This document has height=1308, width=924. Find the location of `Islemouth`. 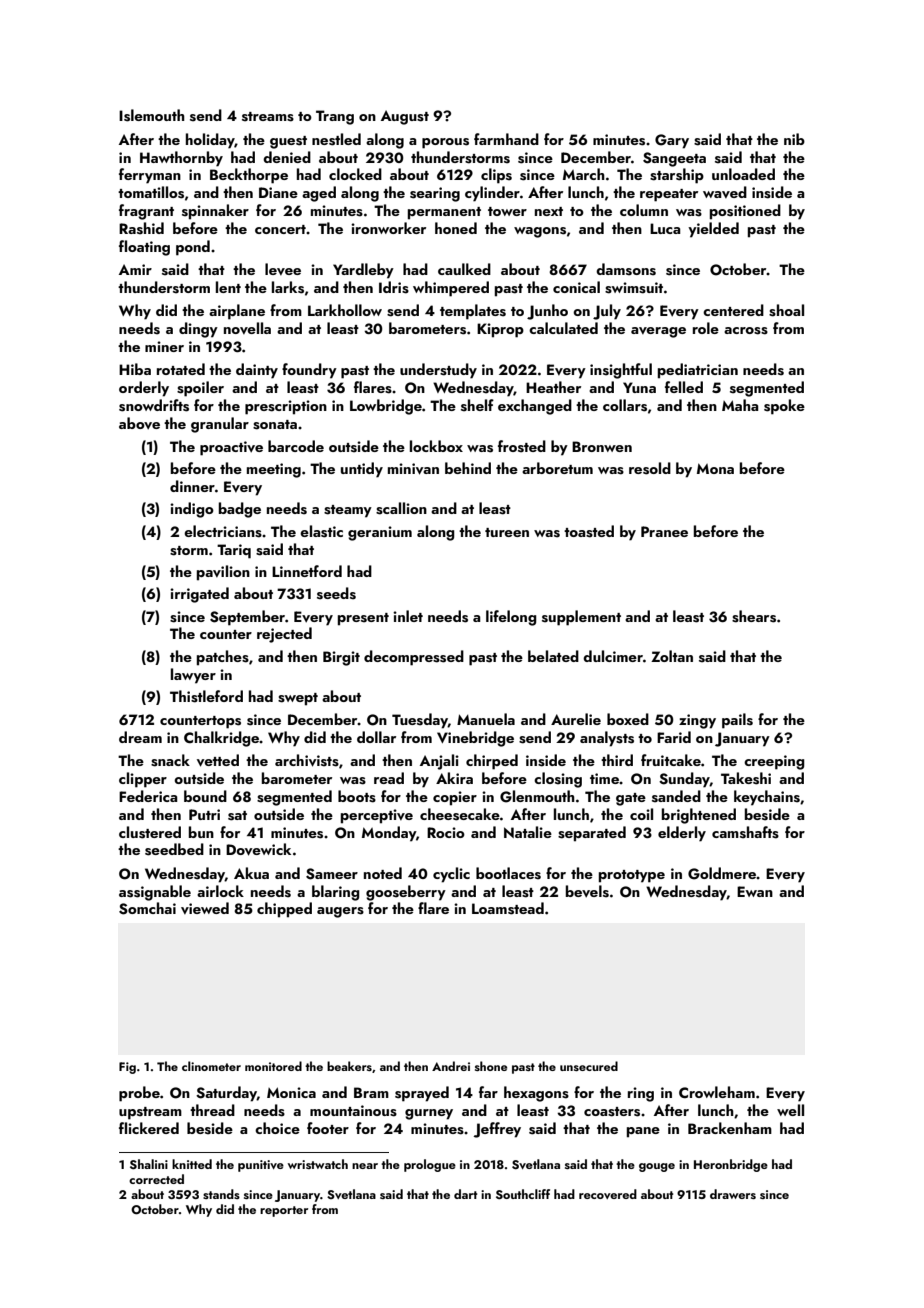

Islemouth is located at coordinates (152, 115).
